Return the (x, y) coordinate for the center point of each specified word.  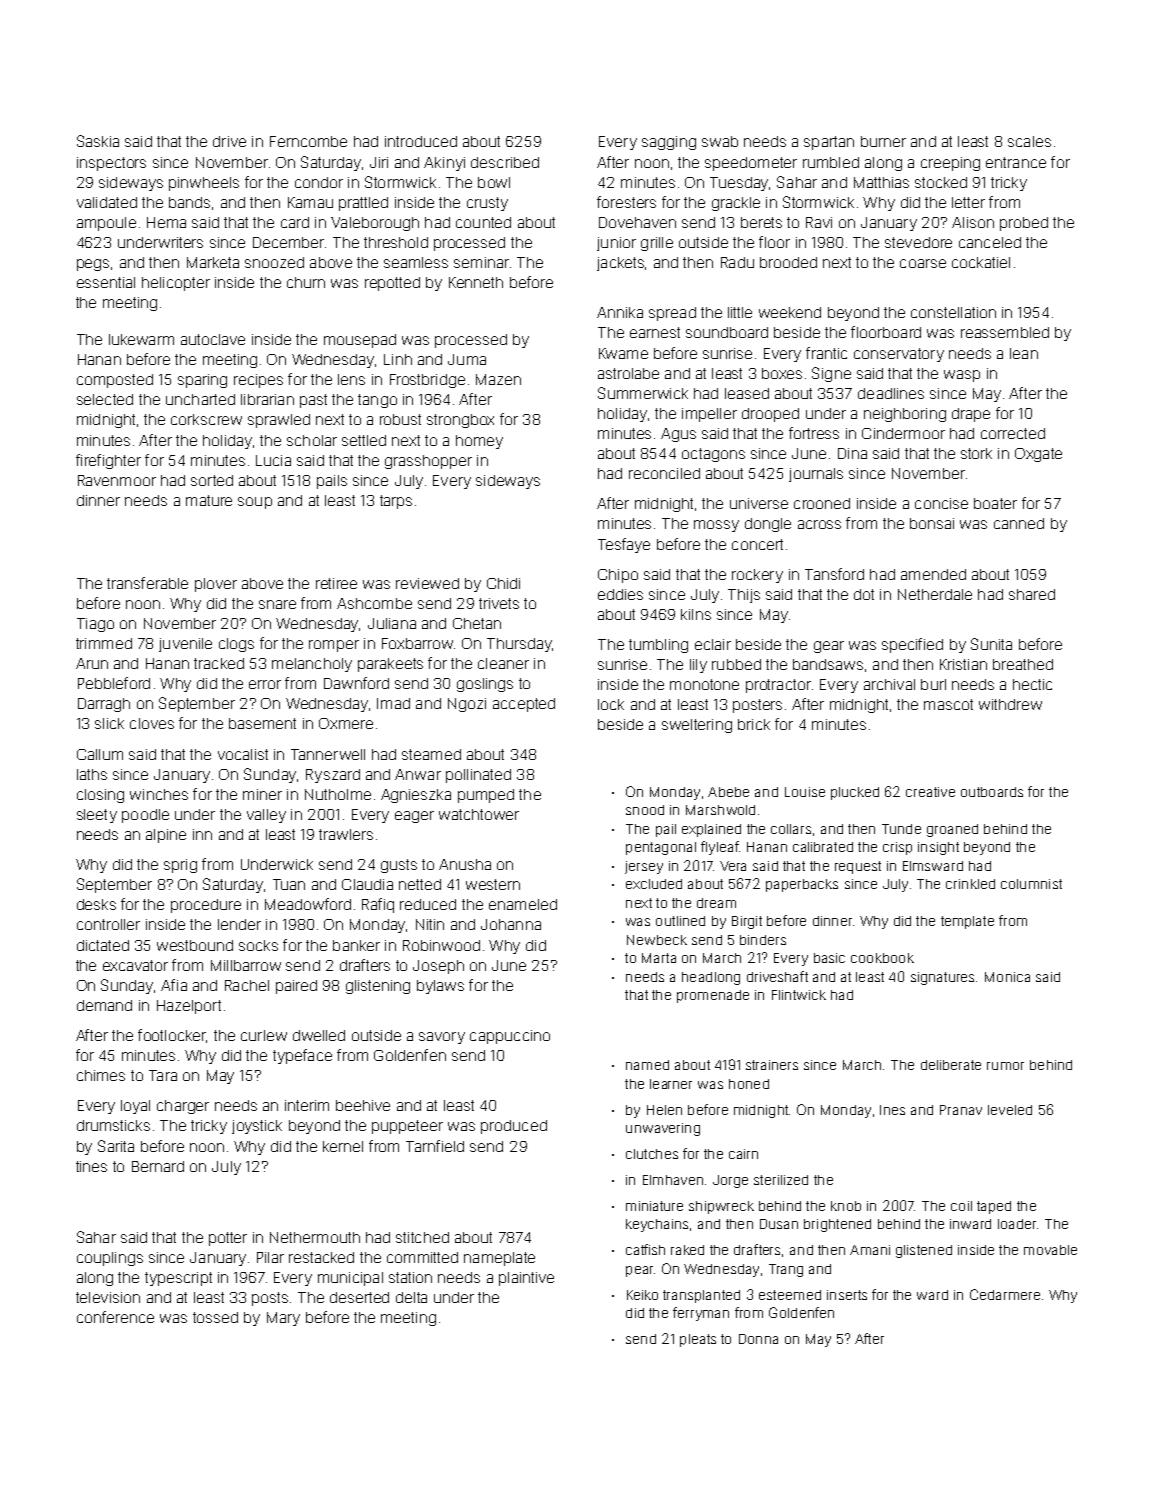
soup (255, 503)
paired (296, 987)
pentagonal (661, 848)
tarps (396, 502)
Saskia (98, 141)
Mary (283, 1319)
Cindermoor (903, 433)
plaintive (526, 1279)
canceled (990, 242)
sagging (669, 143)
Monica (1007, 977)
